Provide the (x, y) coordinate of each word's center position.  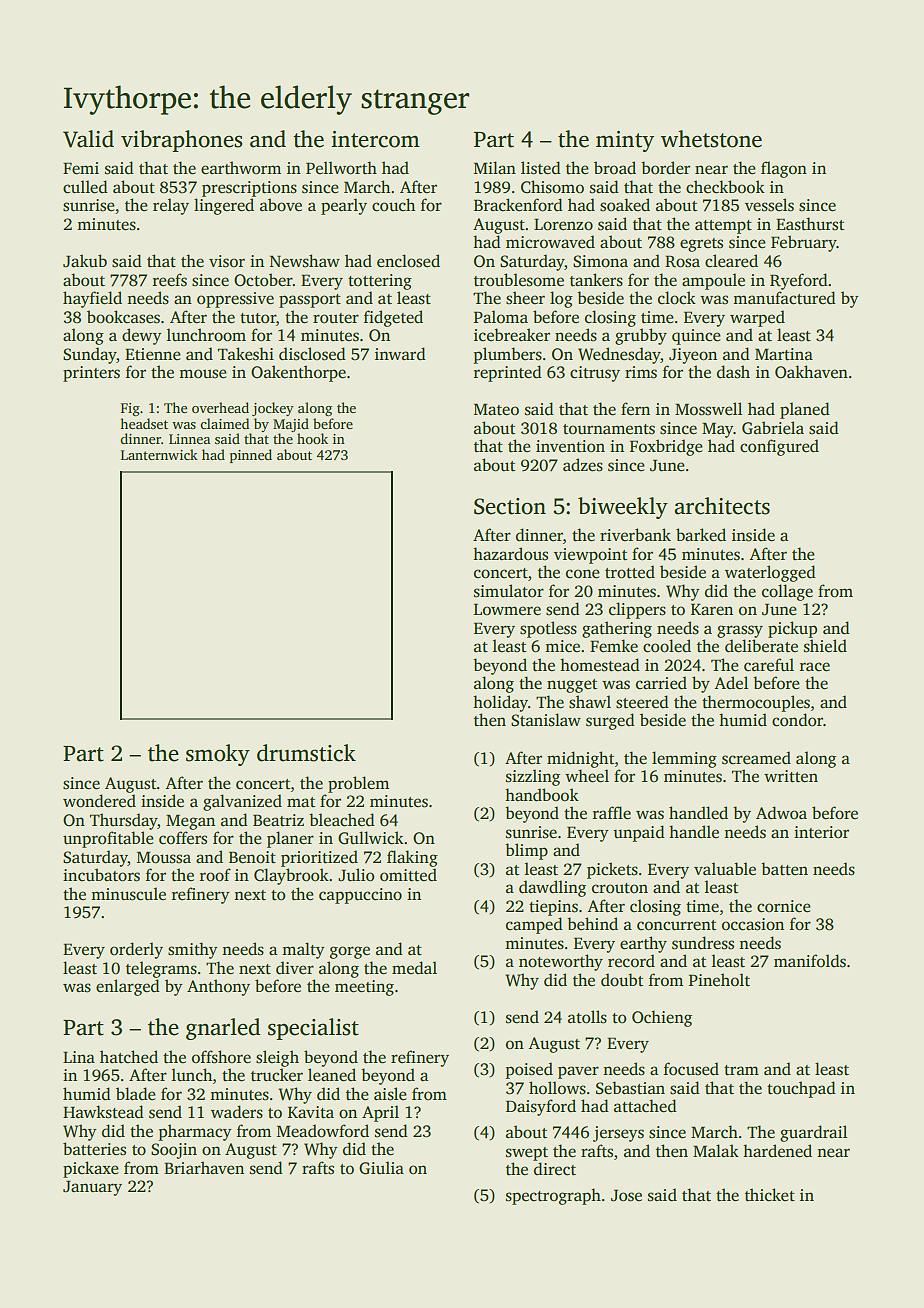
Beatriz (278, 820)
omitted (408, 875)
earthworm (241, 168)
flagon (784, 169)
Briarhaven (204, 1167)
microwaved (550, 242)
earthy (643, 944)
